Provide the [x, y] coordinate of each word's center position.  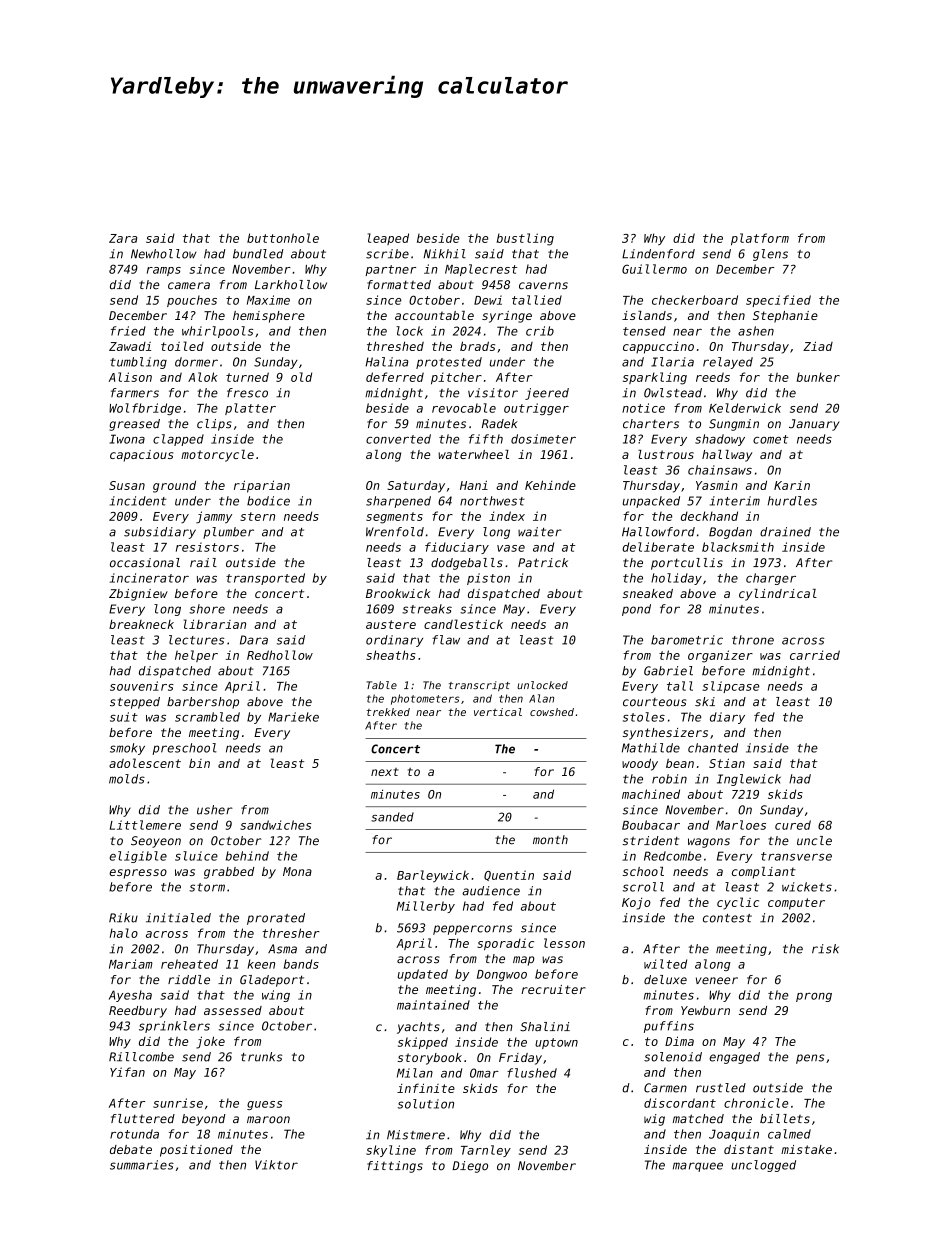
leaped [388, 239]
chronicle [756, 1103]
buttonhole [283, 238]
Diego [470, 1167]
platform [760, 239]
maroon [268, 1120]
